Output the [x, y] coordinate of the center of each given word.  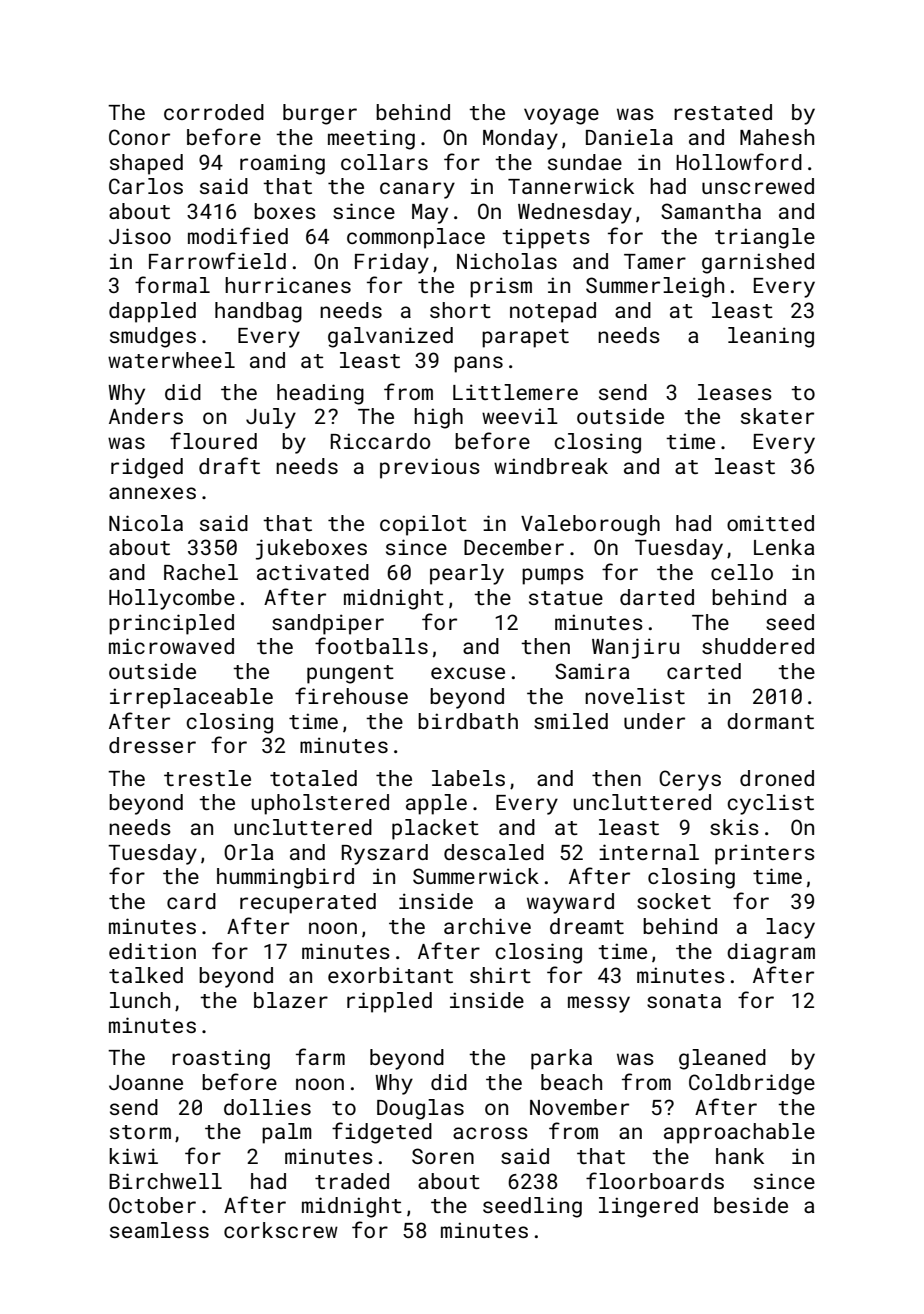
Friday [392, 263]
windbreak [551, 466]
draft [229, 465]
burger [320, 114]
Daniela [629, 137]
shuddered [758, 646]
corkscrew [281, 1230]
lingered [648, 1207]
